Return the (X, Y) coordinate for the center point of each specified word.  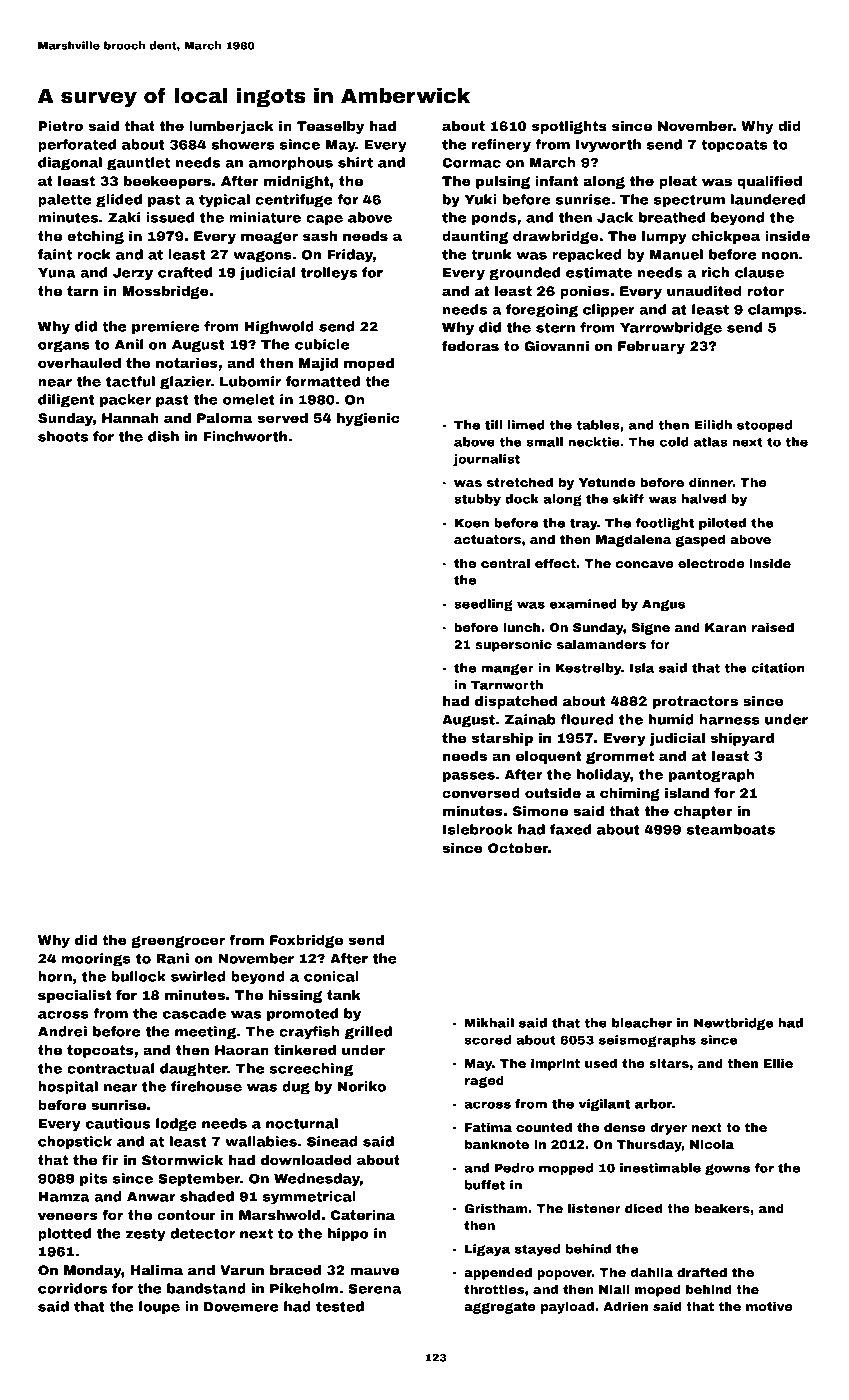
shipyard (742, 739)
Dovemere (241, 1307)
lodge (176, 1125)
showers (243, 144)
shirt (355, 162)
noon (780, 256)
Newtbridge (734, 1024)
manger (507, 669)
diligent (66, 401)
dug (296, 1088)
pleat (678, 182)
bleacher (642, 1023)
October (518, 848)
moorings (96, 960)
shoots (63, 436)
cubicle (322, 344)
